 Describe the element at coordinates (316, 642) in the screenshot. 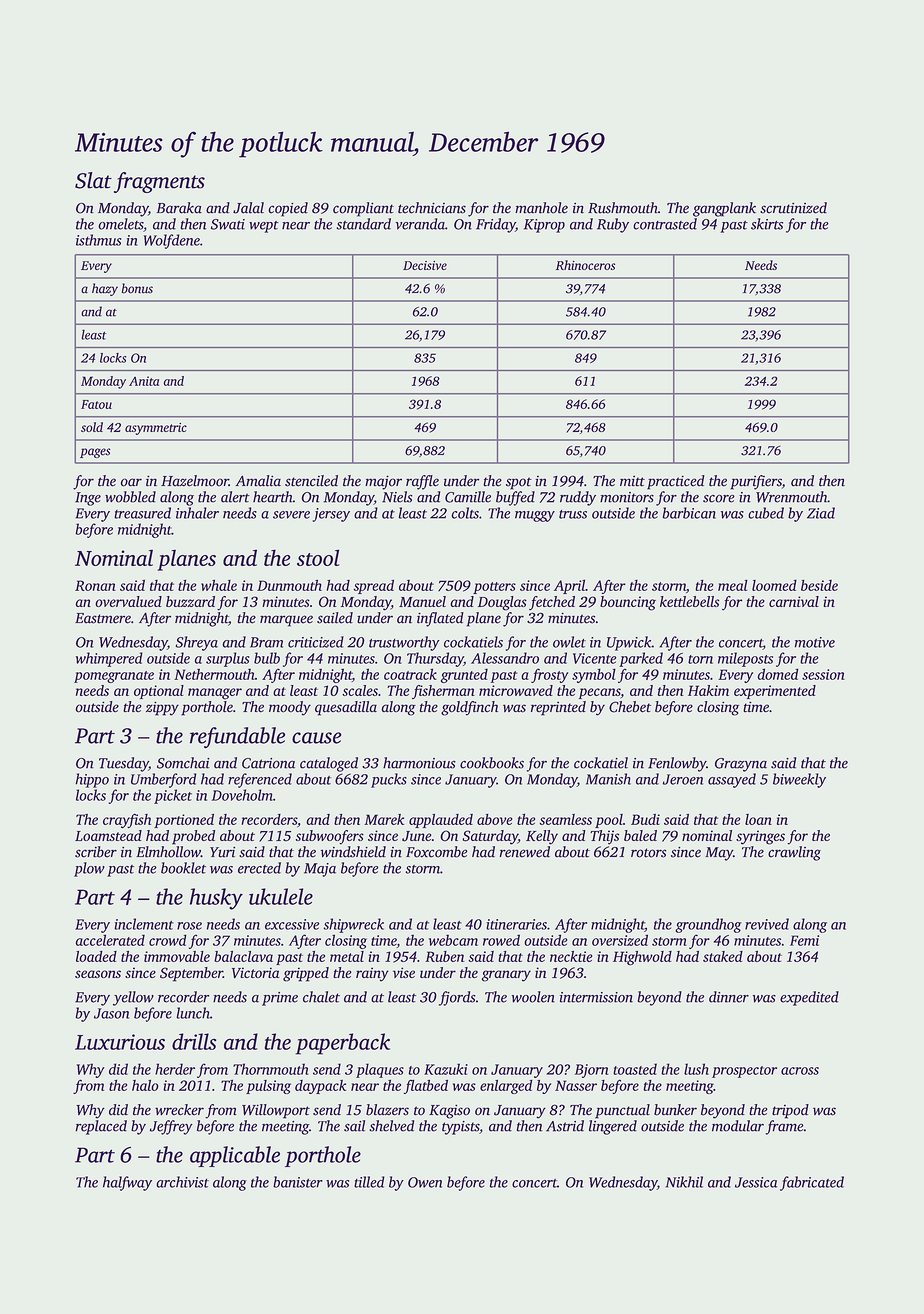

I see `criticized` at that location.
